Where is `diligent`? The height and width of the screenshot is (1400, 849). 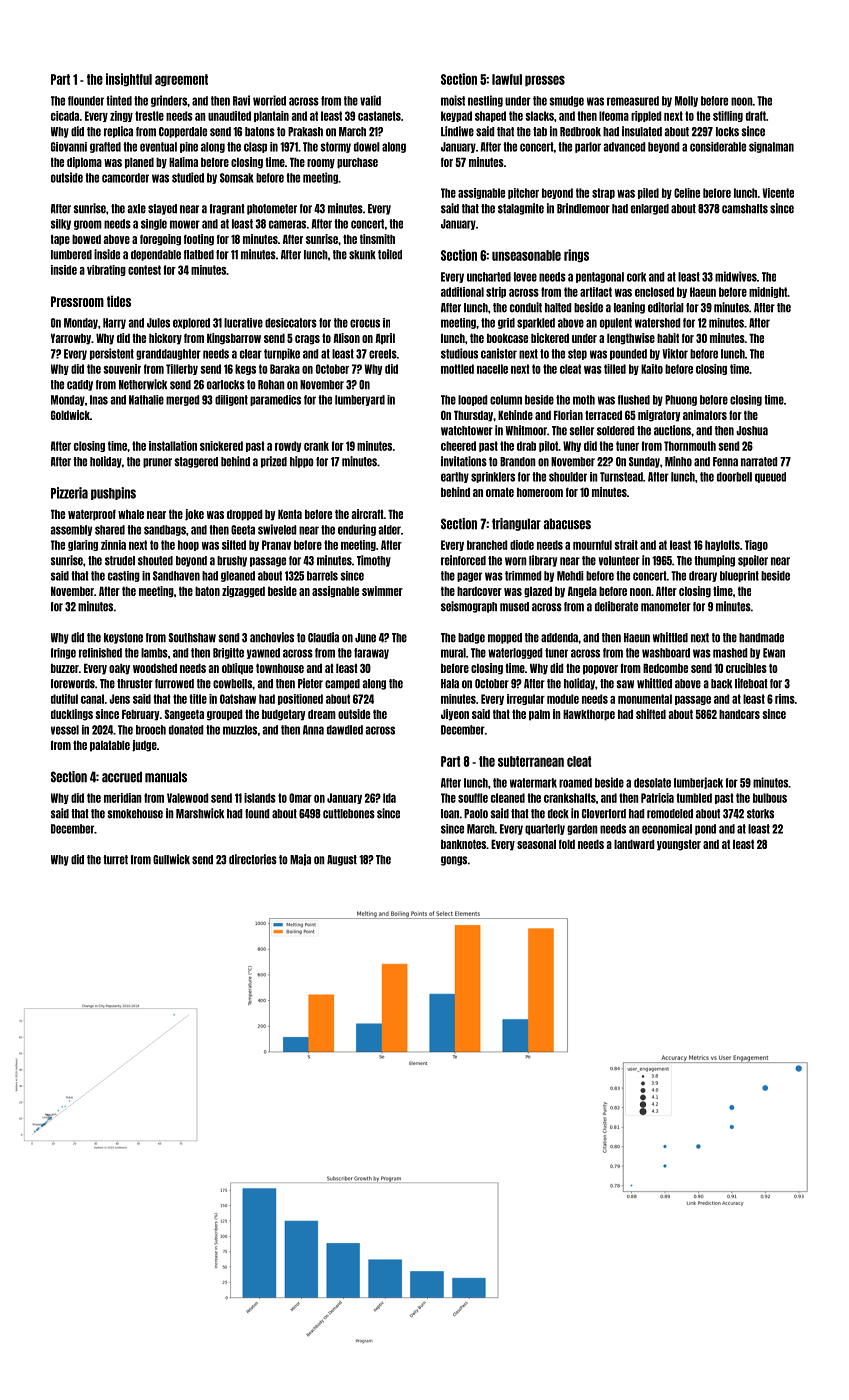
diligent is located at coordinates (231, 400).
